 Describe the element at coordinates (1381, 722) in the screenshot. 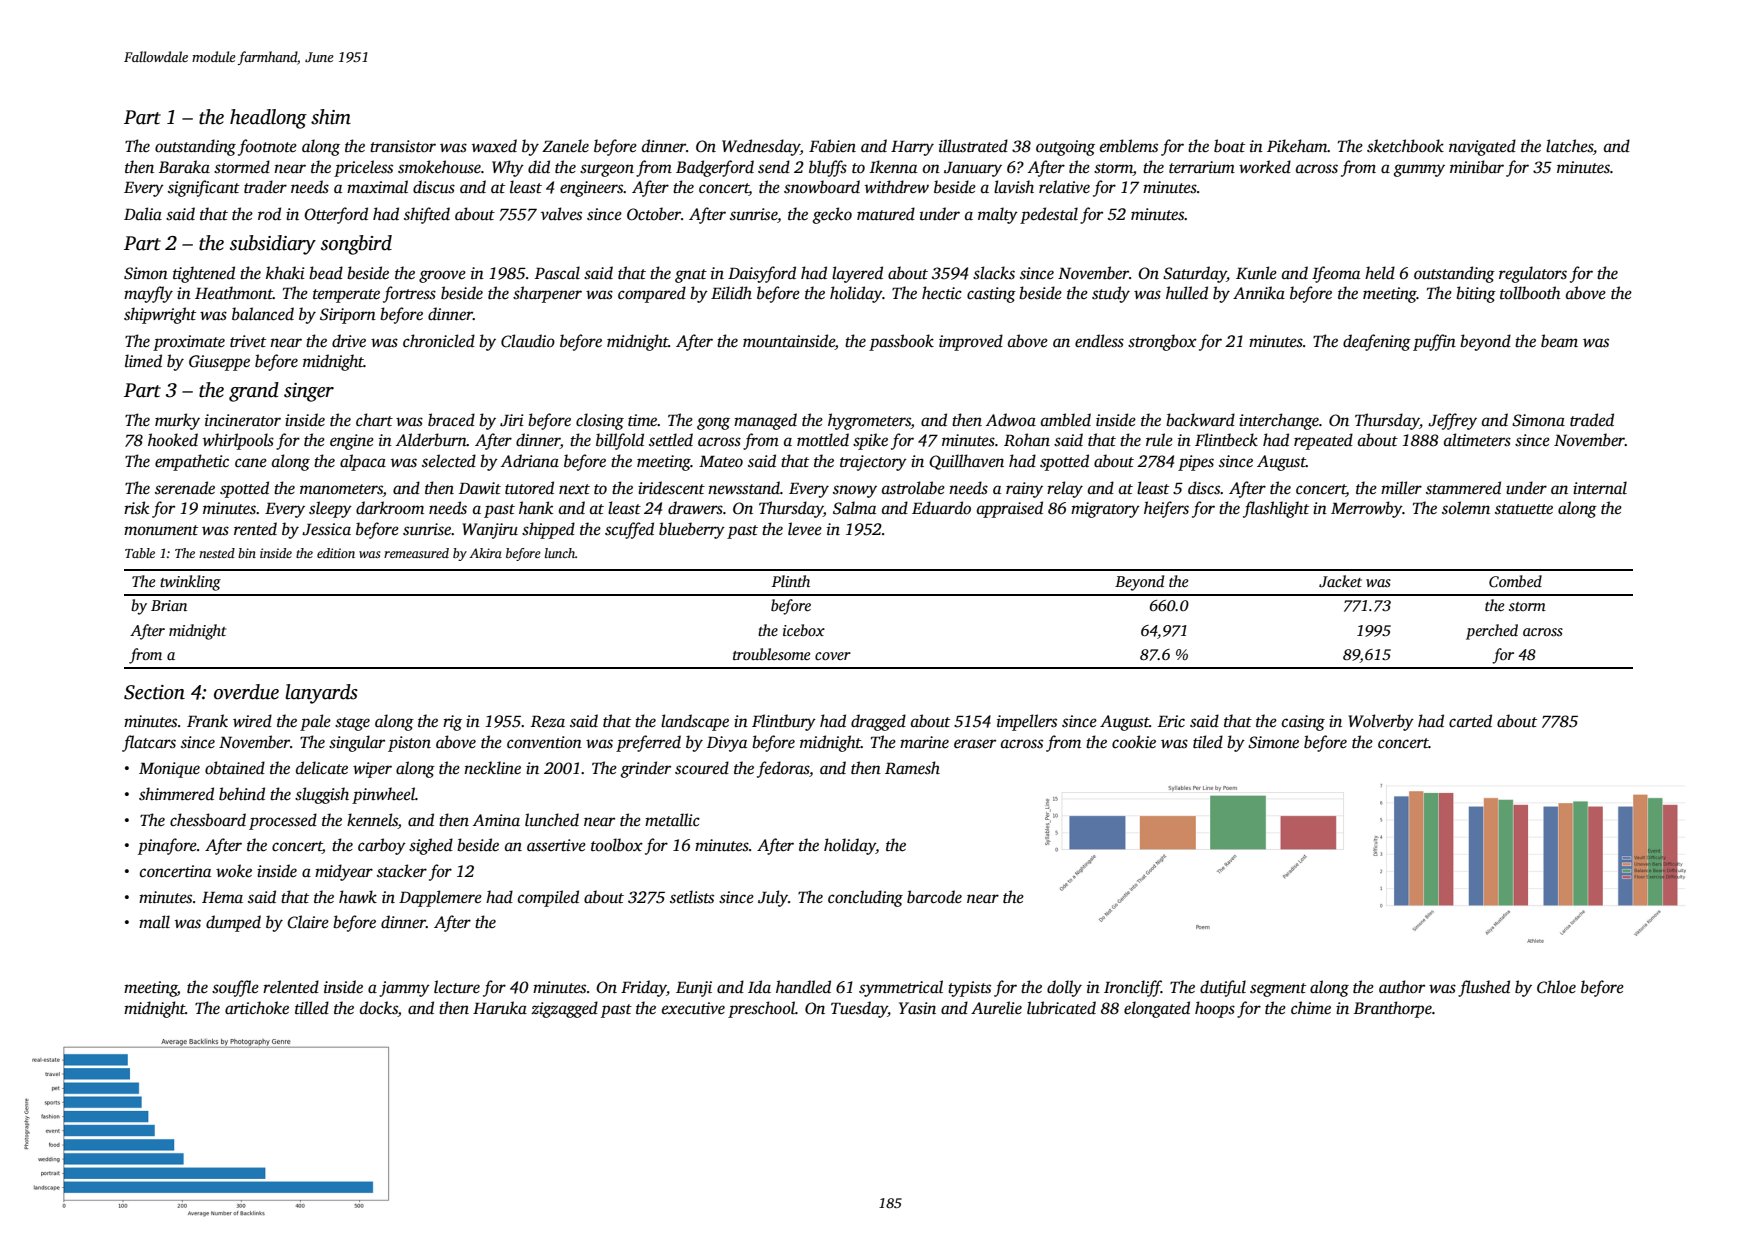

I see `Wolverby` at that location.
